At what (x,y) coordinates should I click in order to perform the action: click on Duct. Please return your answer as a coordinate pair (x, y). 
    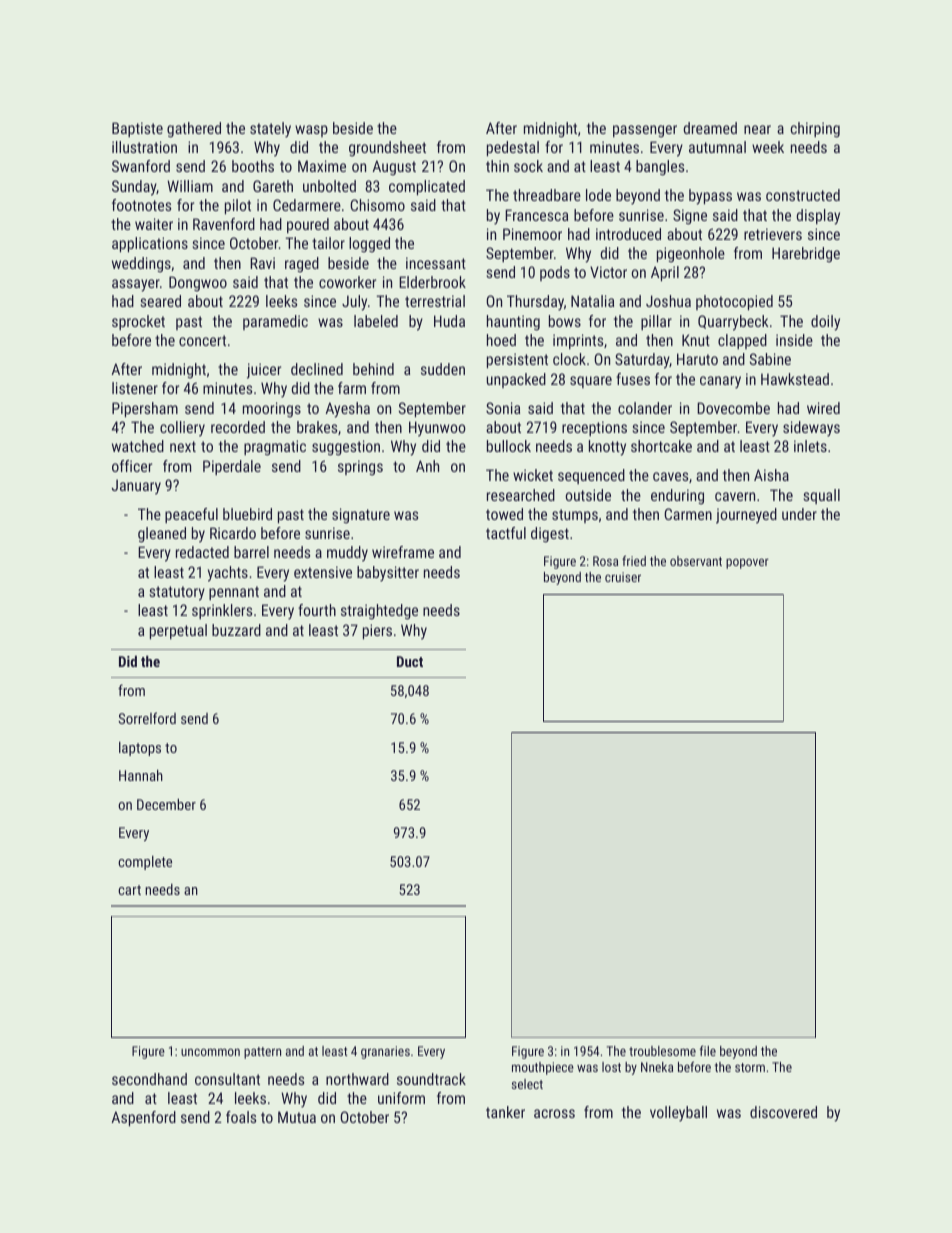
    Looking at the image, I should click on (410, 661).
